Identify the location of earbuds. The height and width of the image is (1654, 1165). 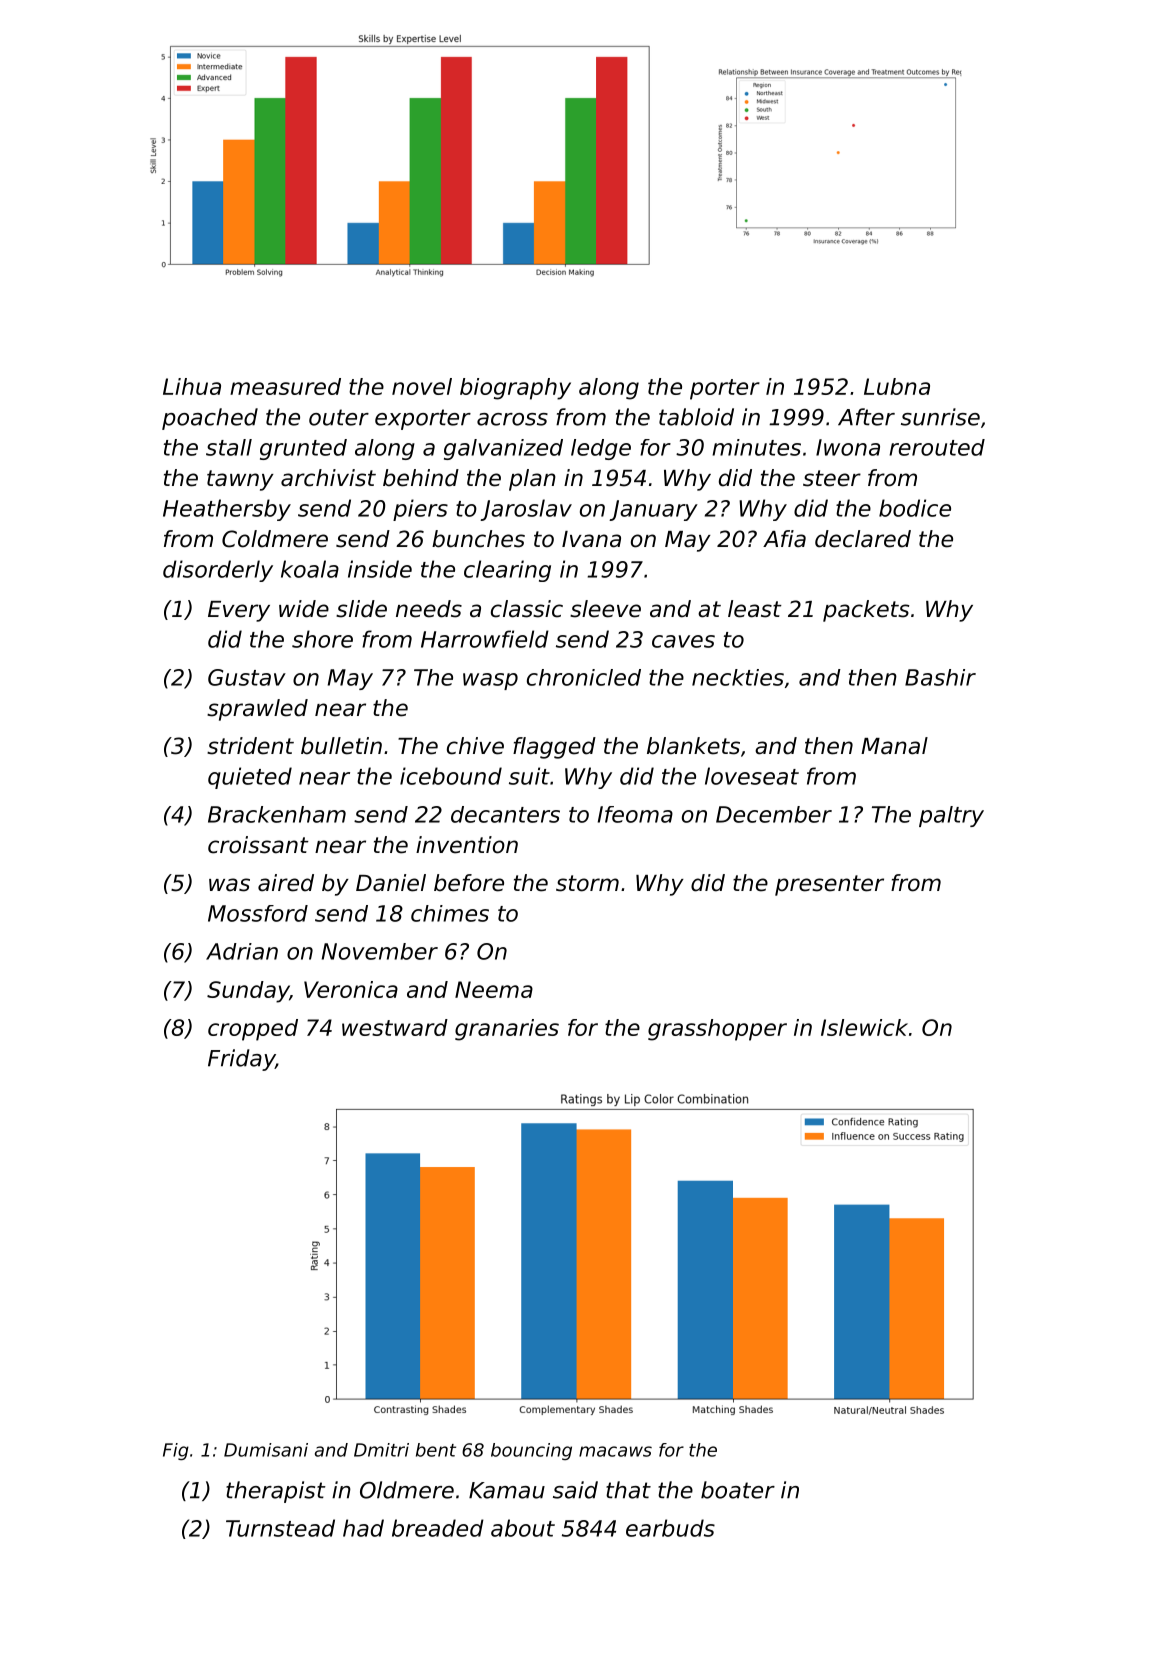
(670, 1528).
